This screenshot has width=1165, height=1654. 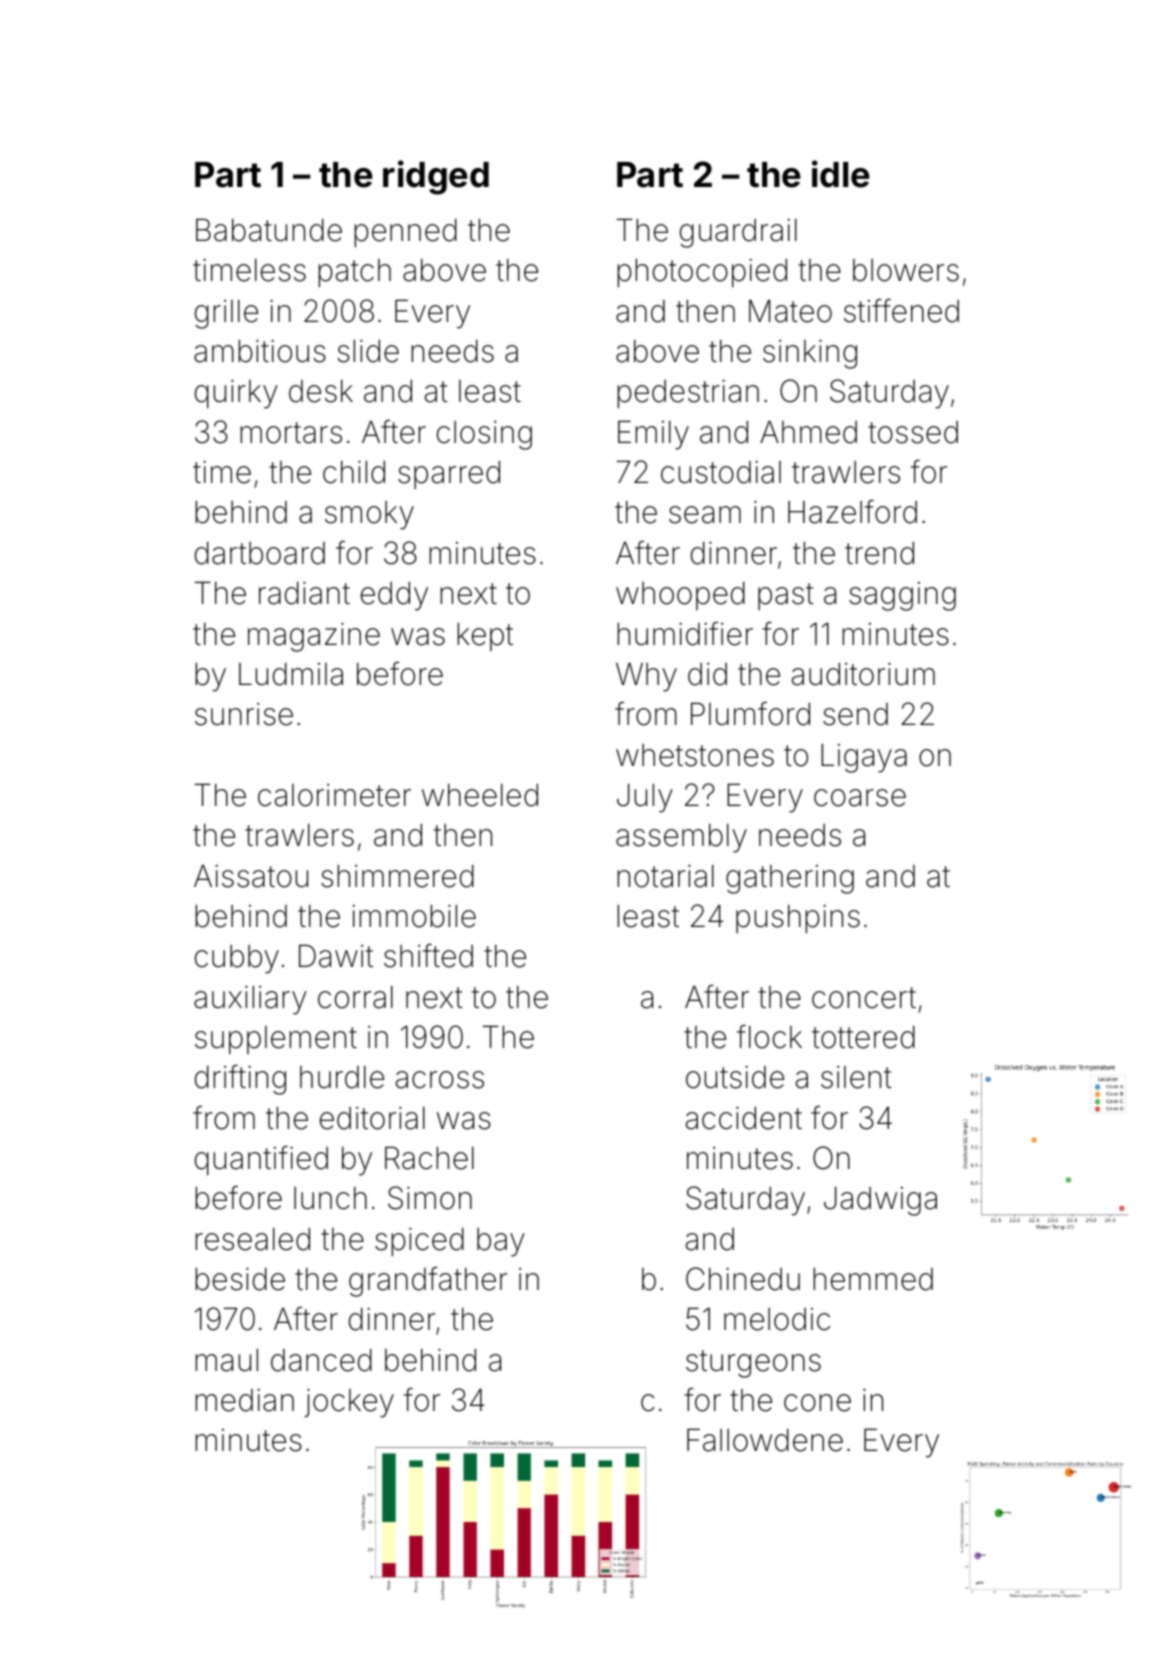 I want to click on Aissatou, so click(x=251, y=876).
